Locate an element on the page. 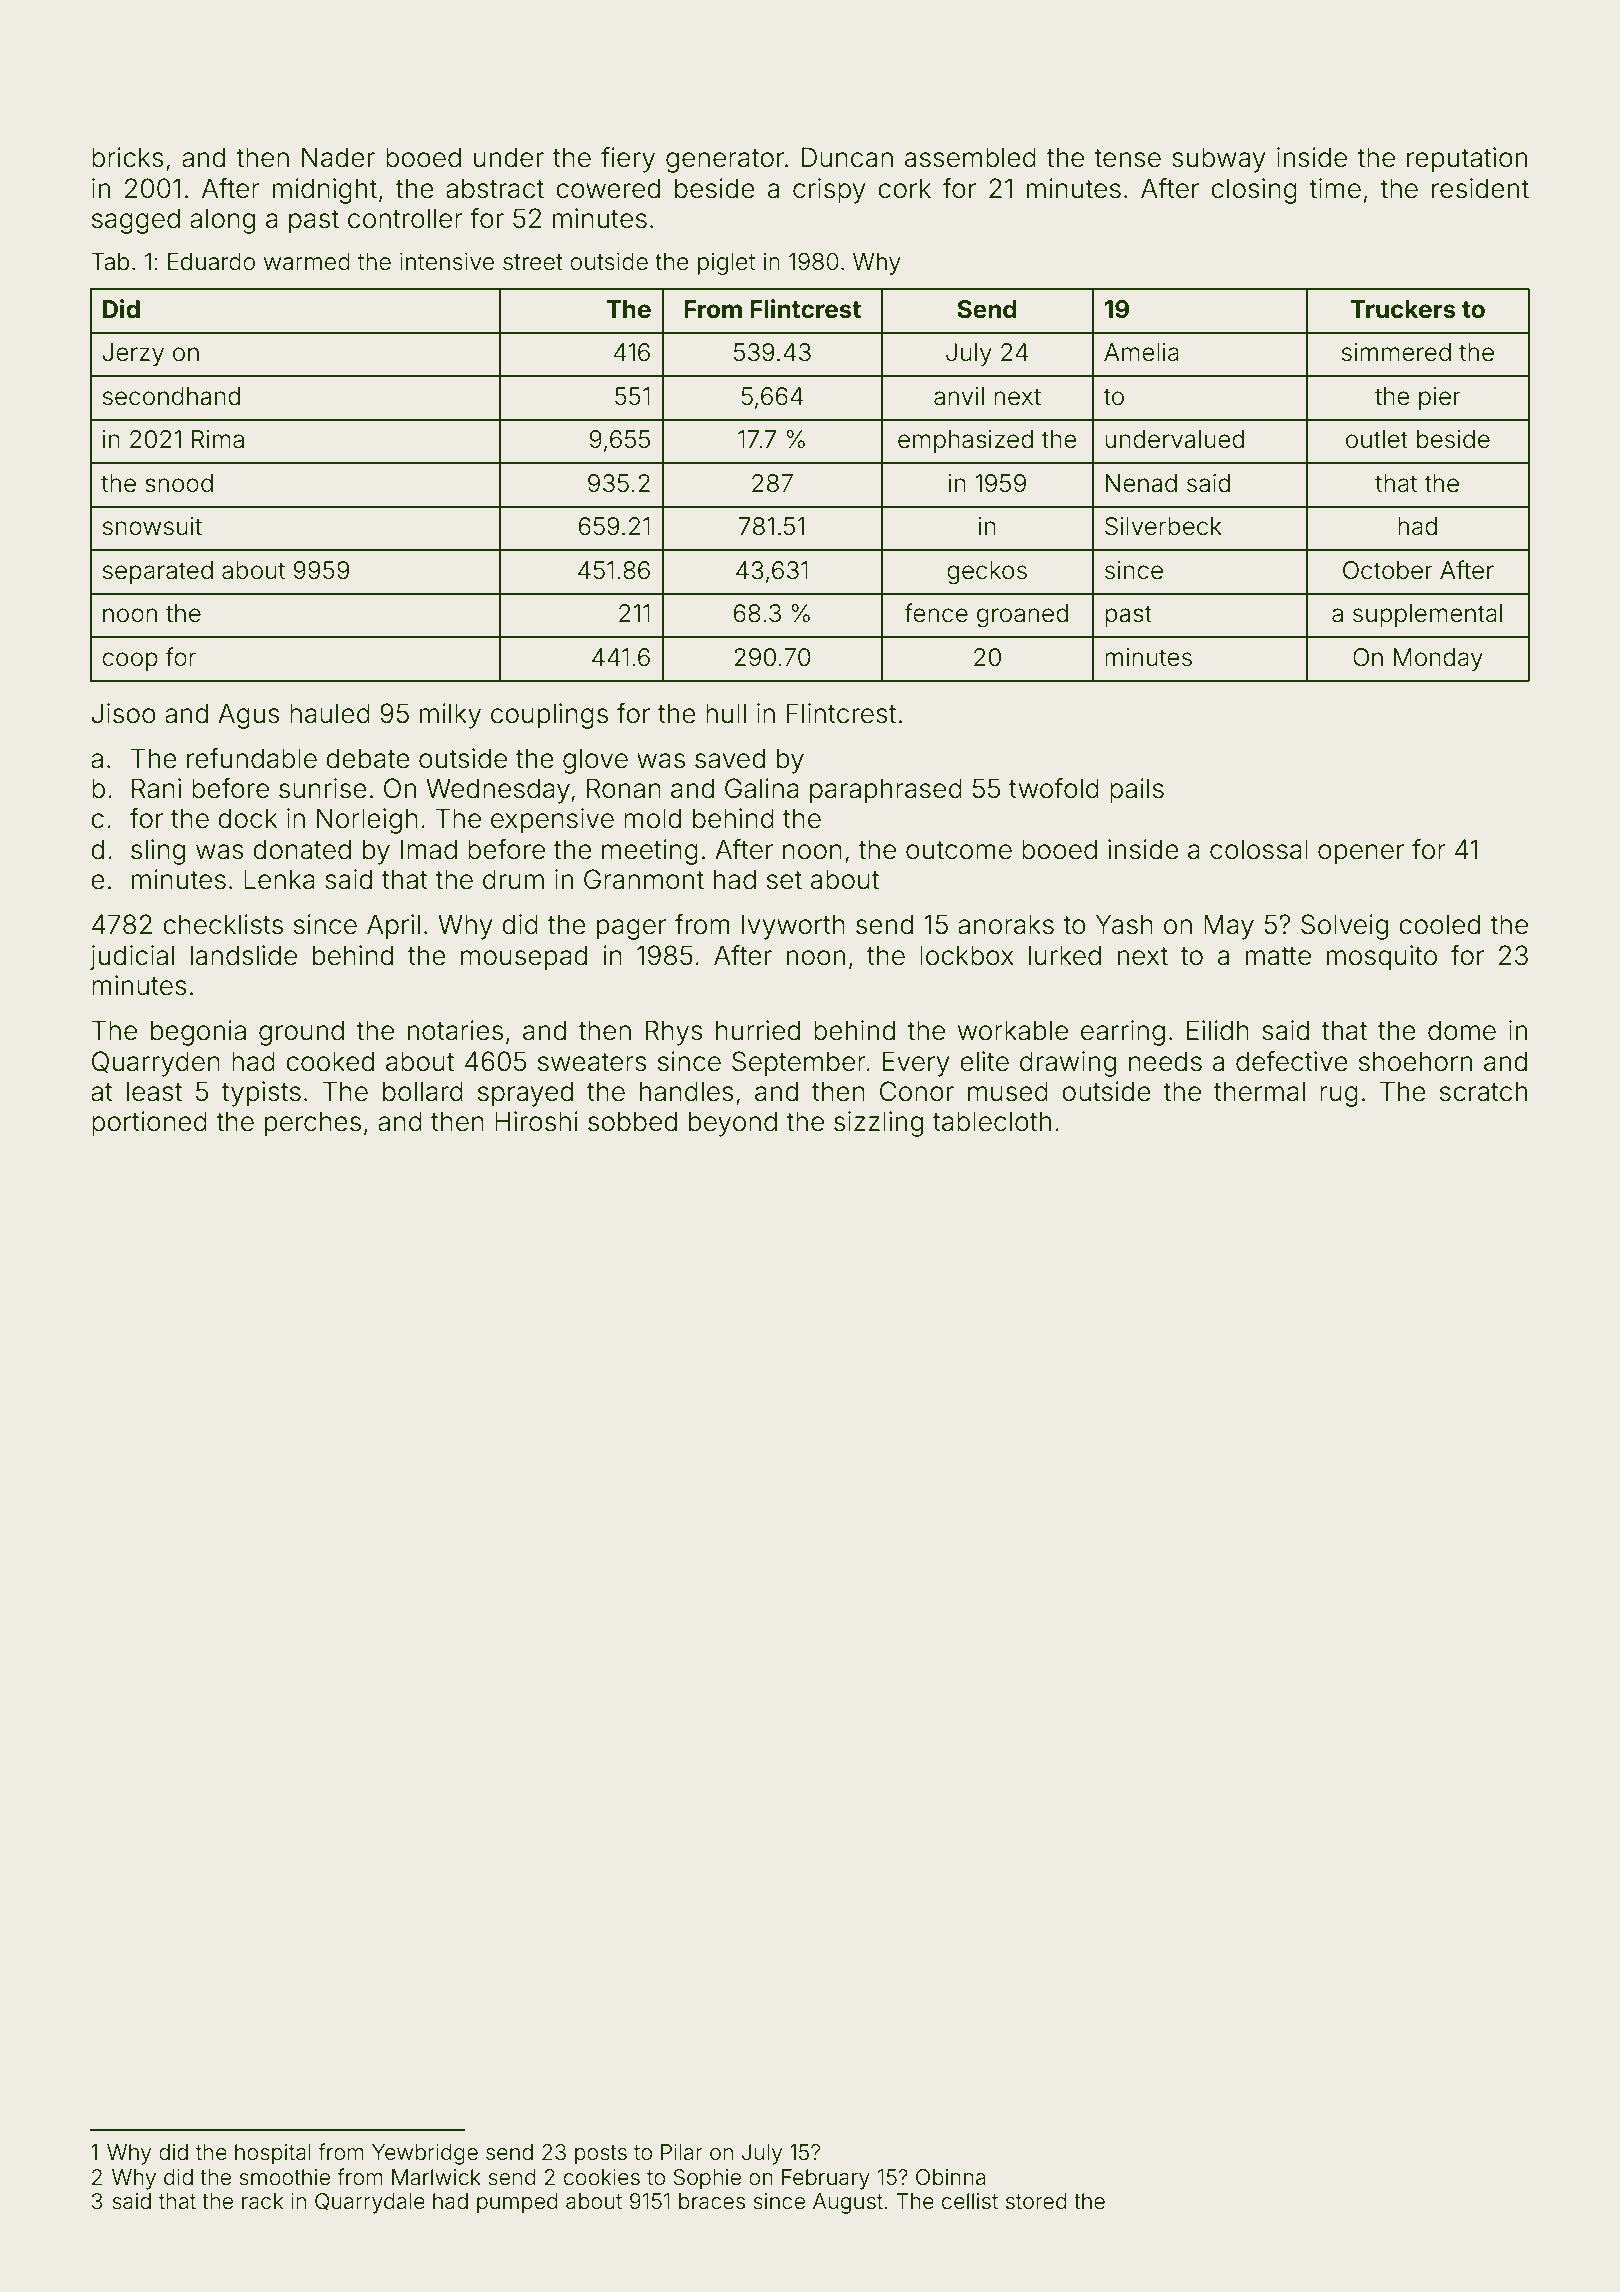 The height and width of the document is (2292, 1620). Pilar is located at coordinates (682, 2152).
